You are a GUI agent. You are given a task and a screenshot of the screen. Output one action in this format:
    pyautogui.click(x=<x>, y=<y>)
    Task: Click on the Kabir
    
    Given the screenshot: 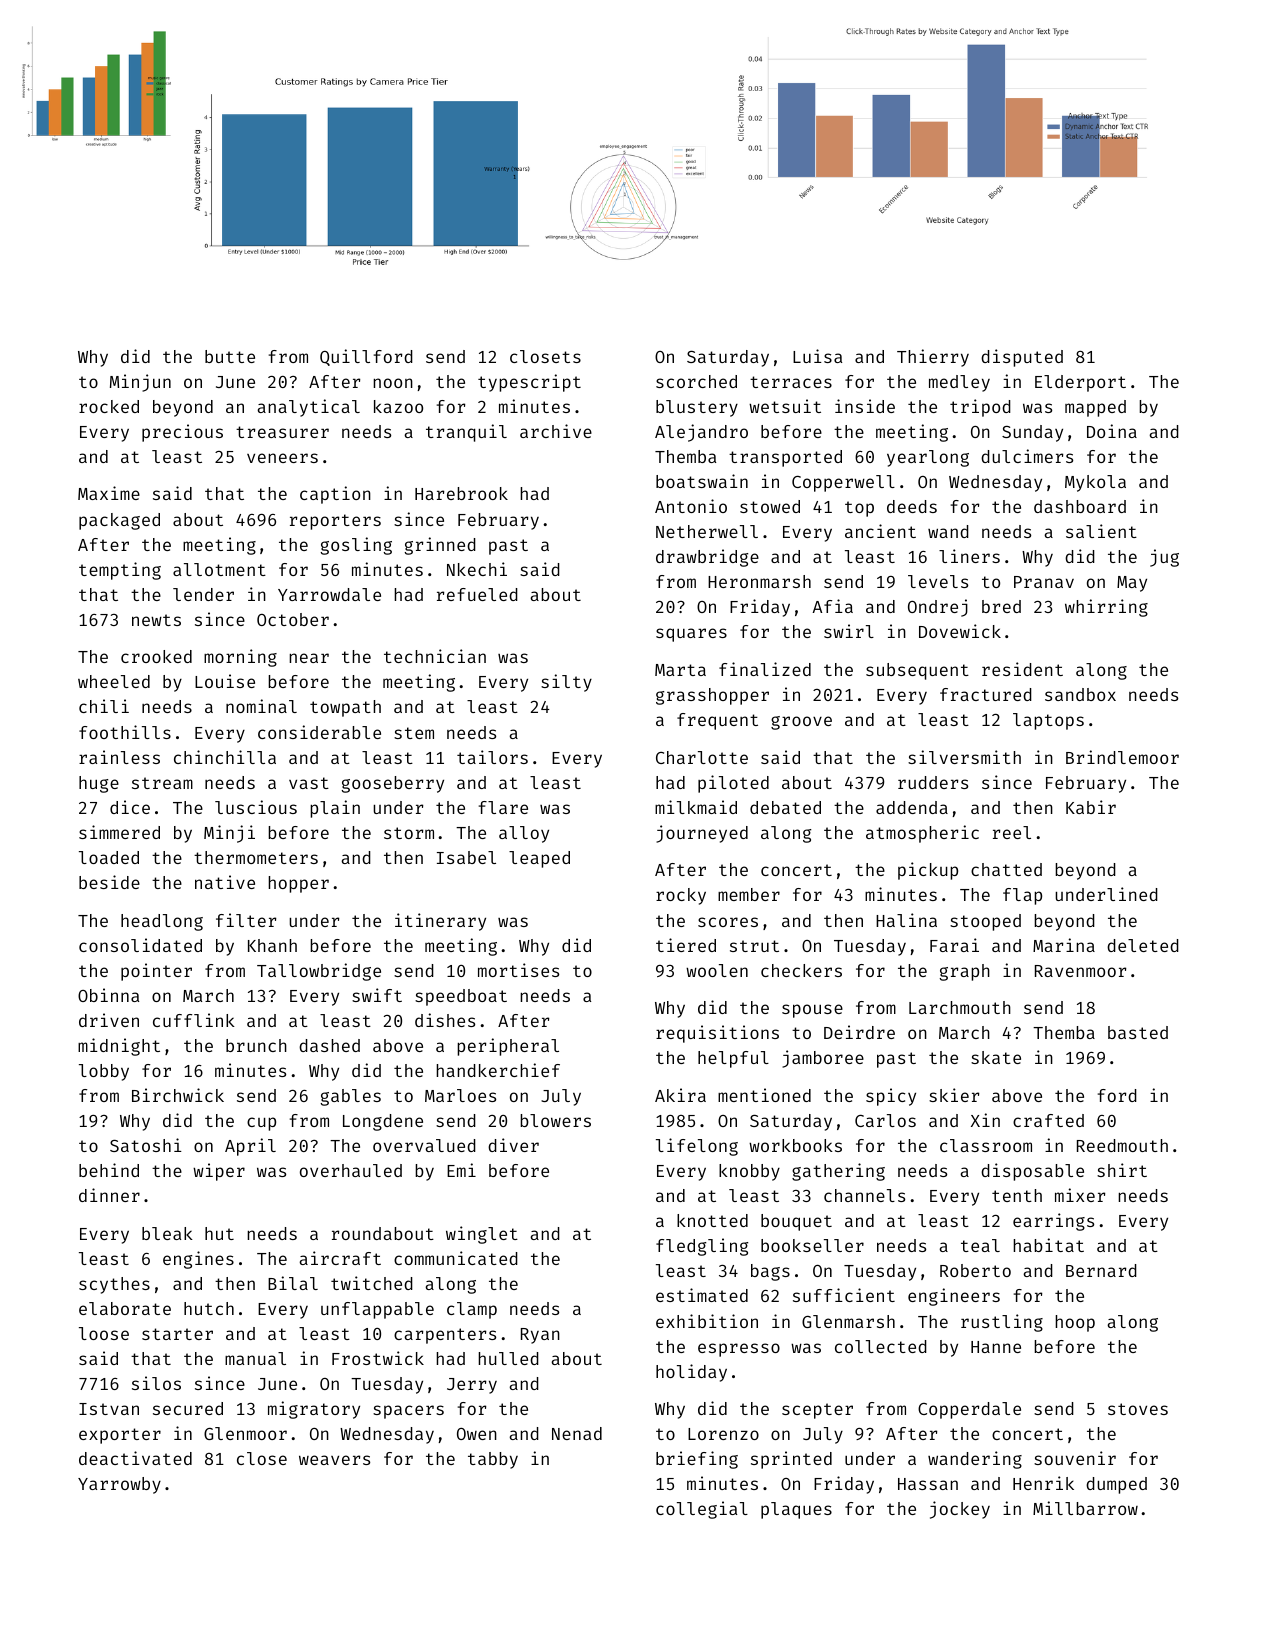 What is the action you would take?
    pyautogui.click(x=1091, y=807)
